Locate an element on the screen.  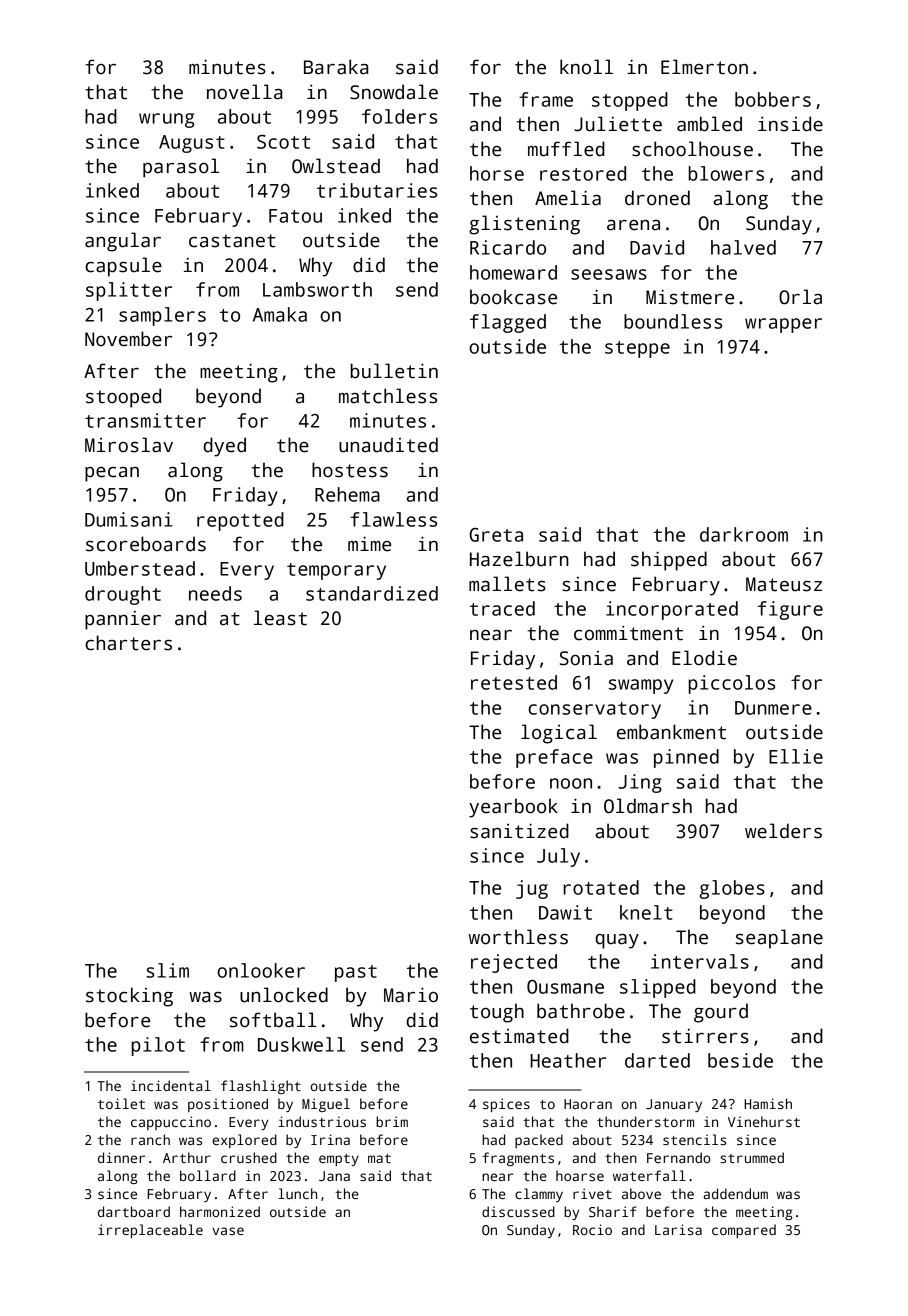
traced is located at coordinates (502, 608).
